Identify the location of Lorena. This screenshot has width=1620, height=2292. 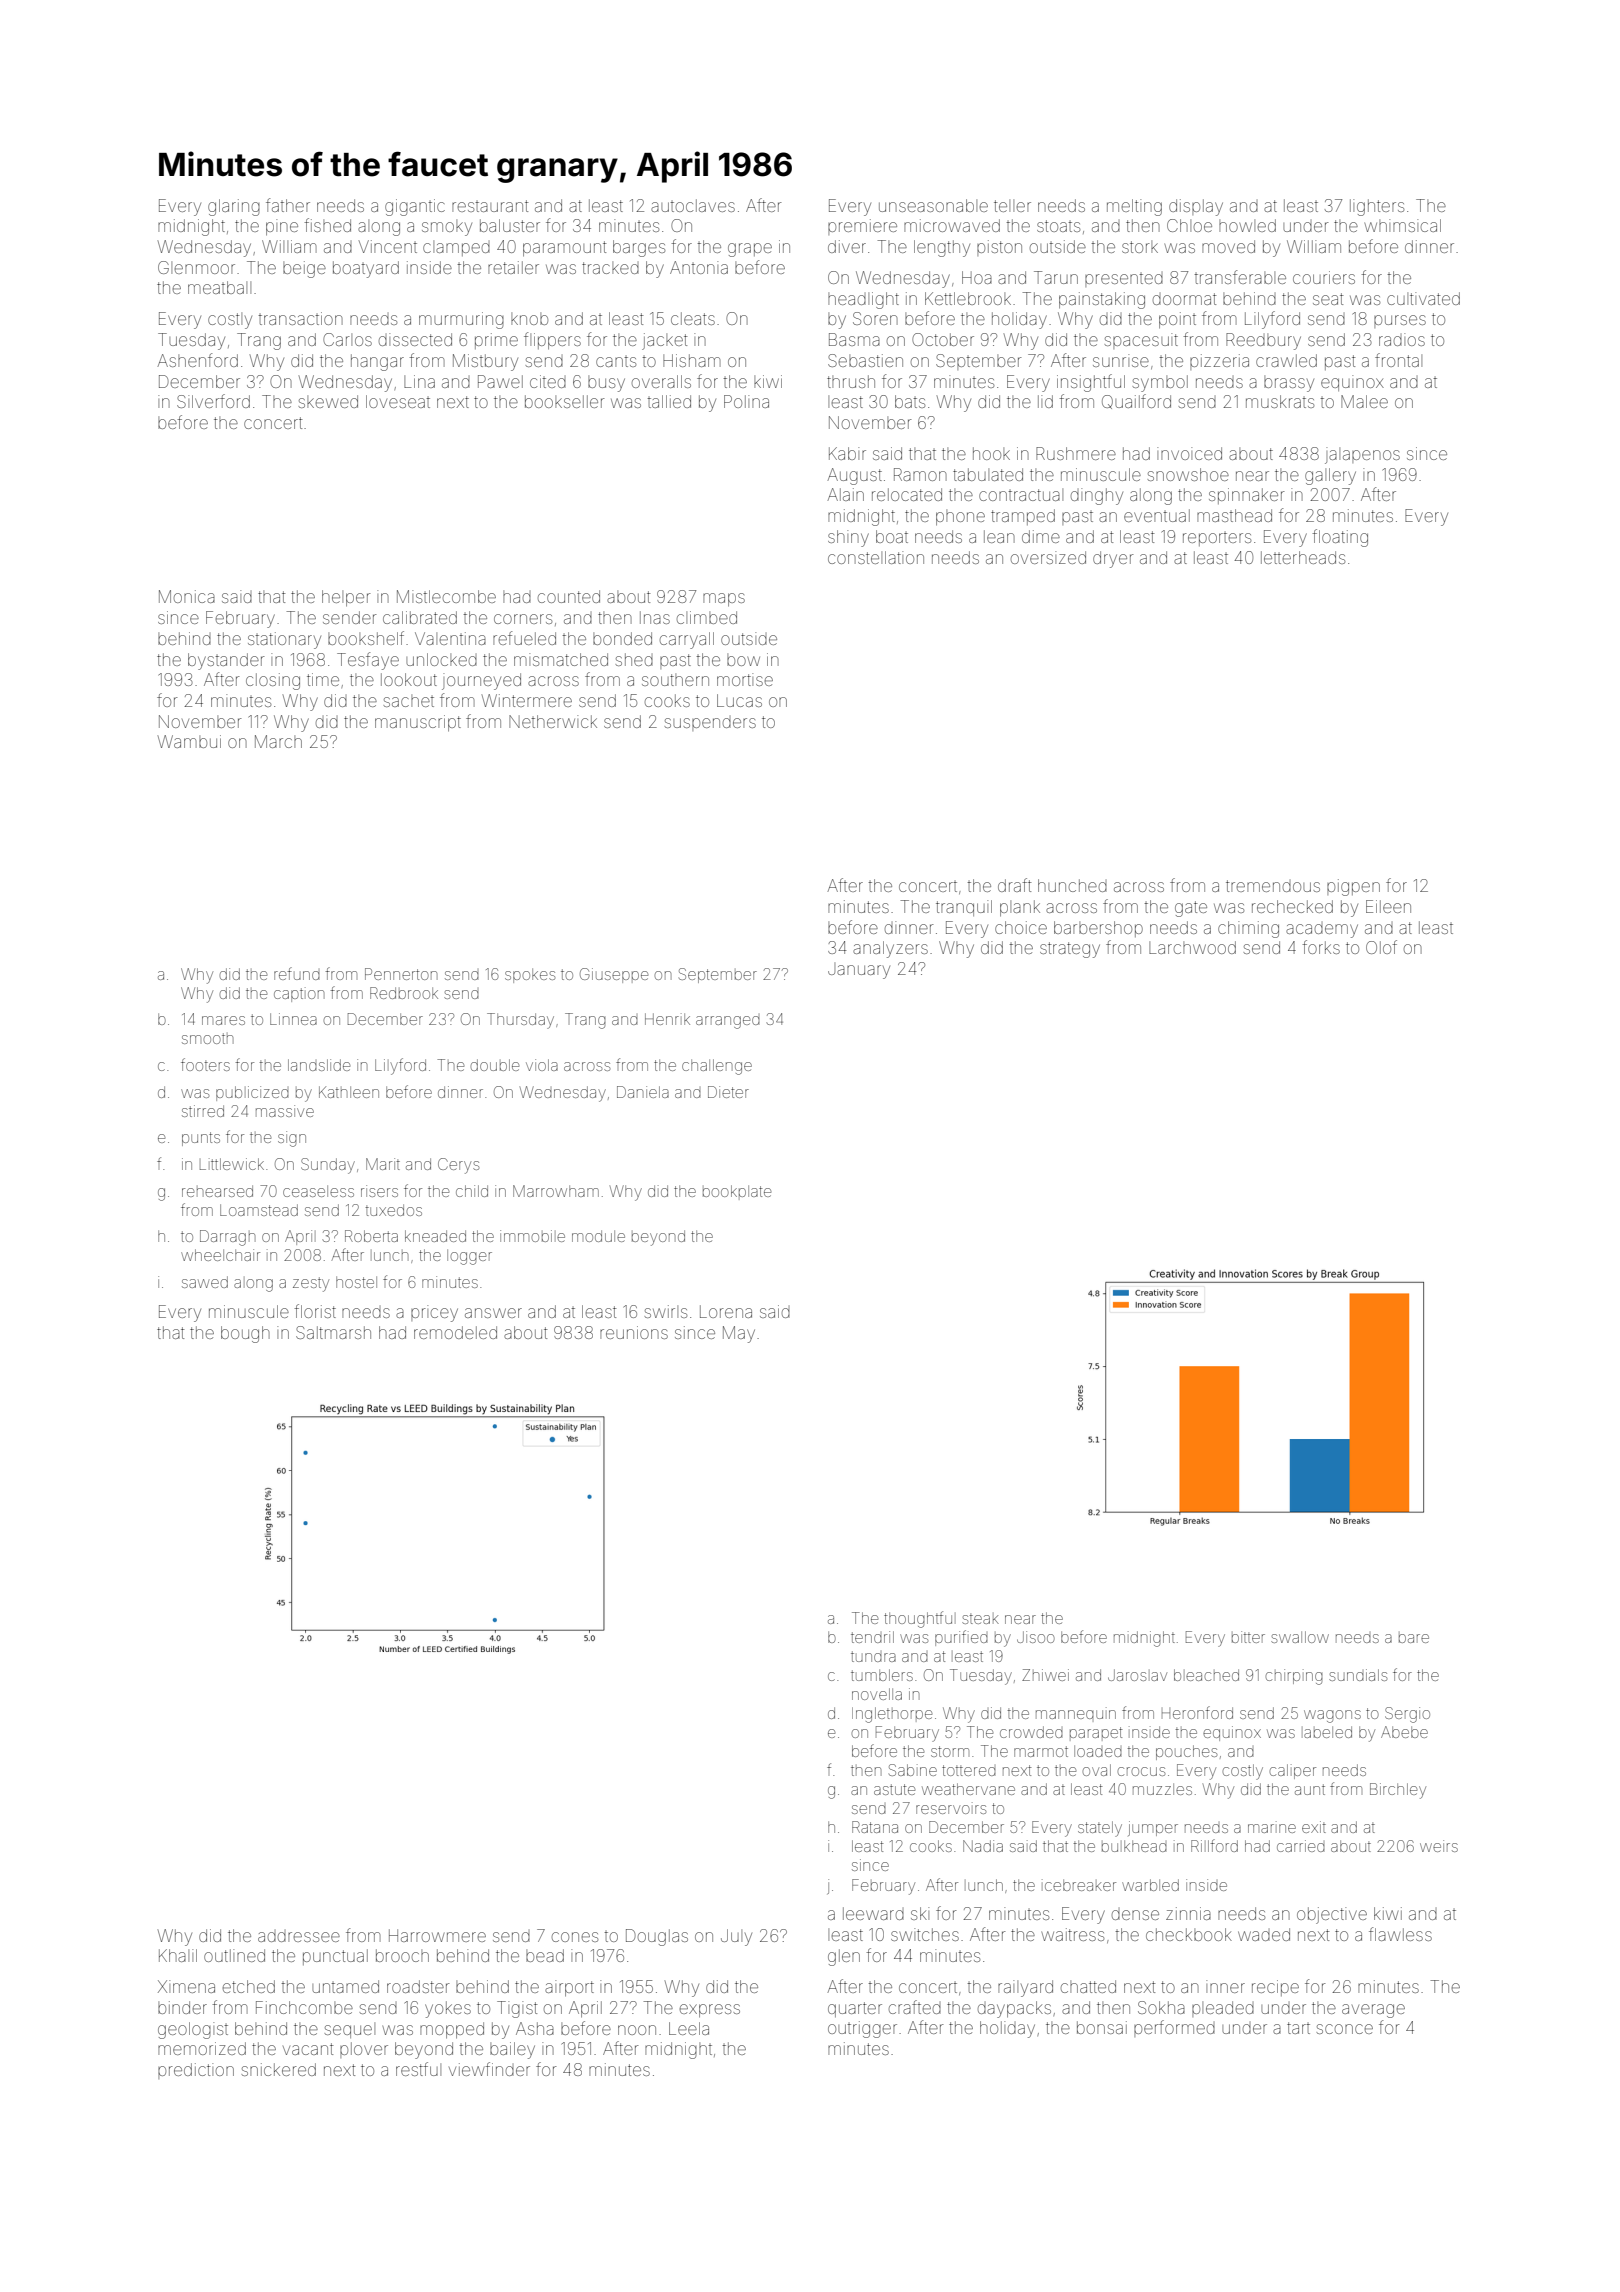
(726, 1311).
